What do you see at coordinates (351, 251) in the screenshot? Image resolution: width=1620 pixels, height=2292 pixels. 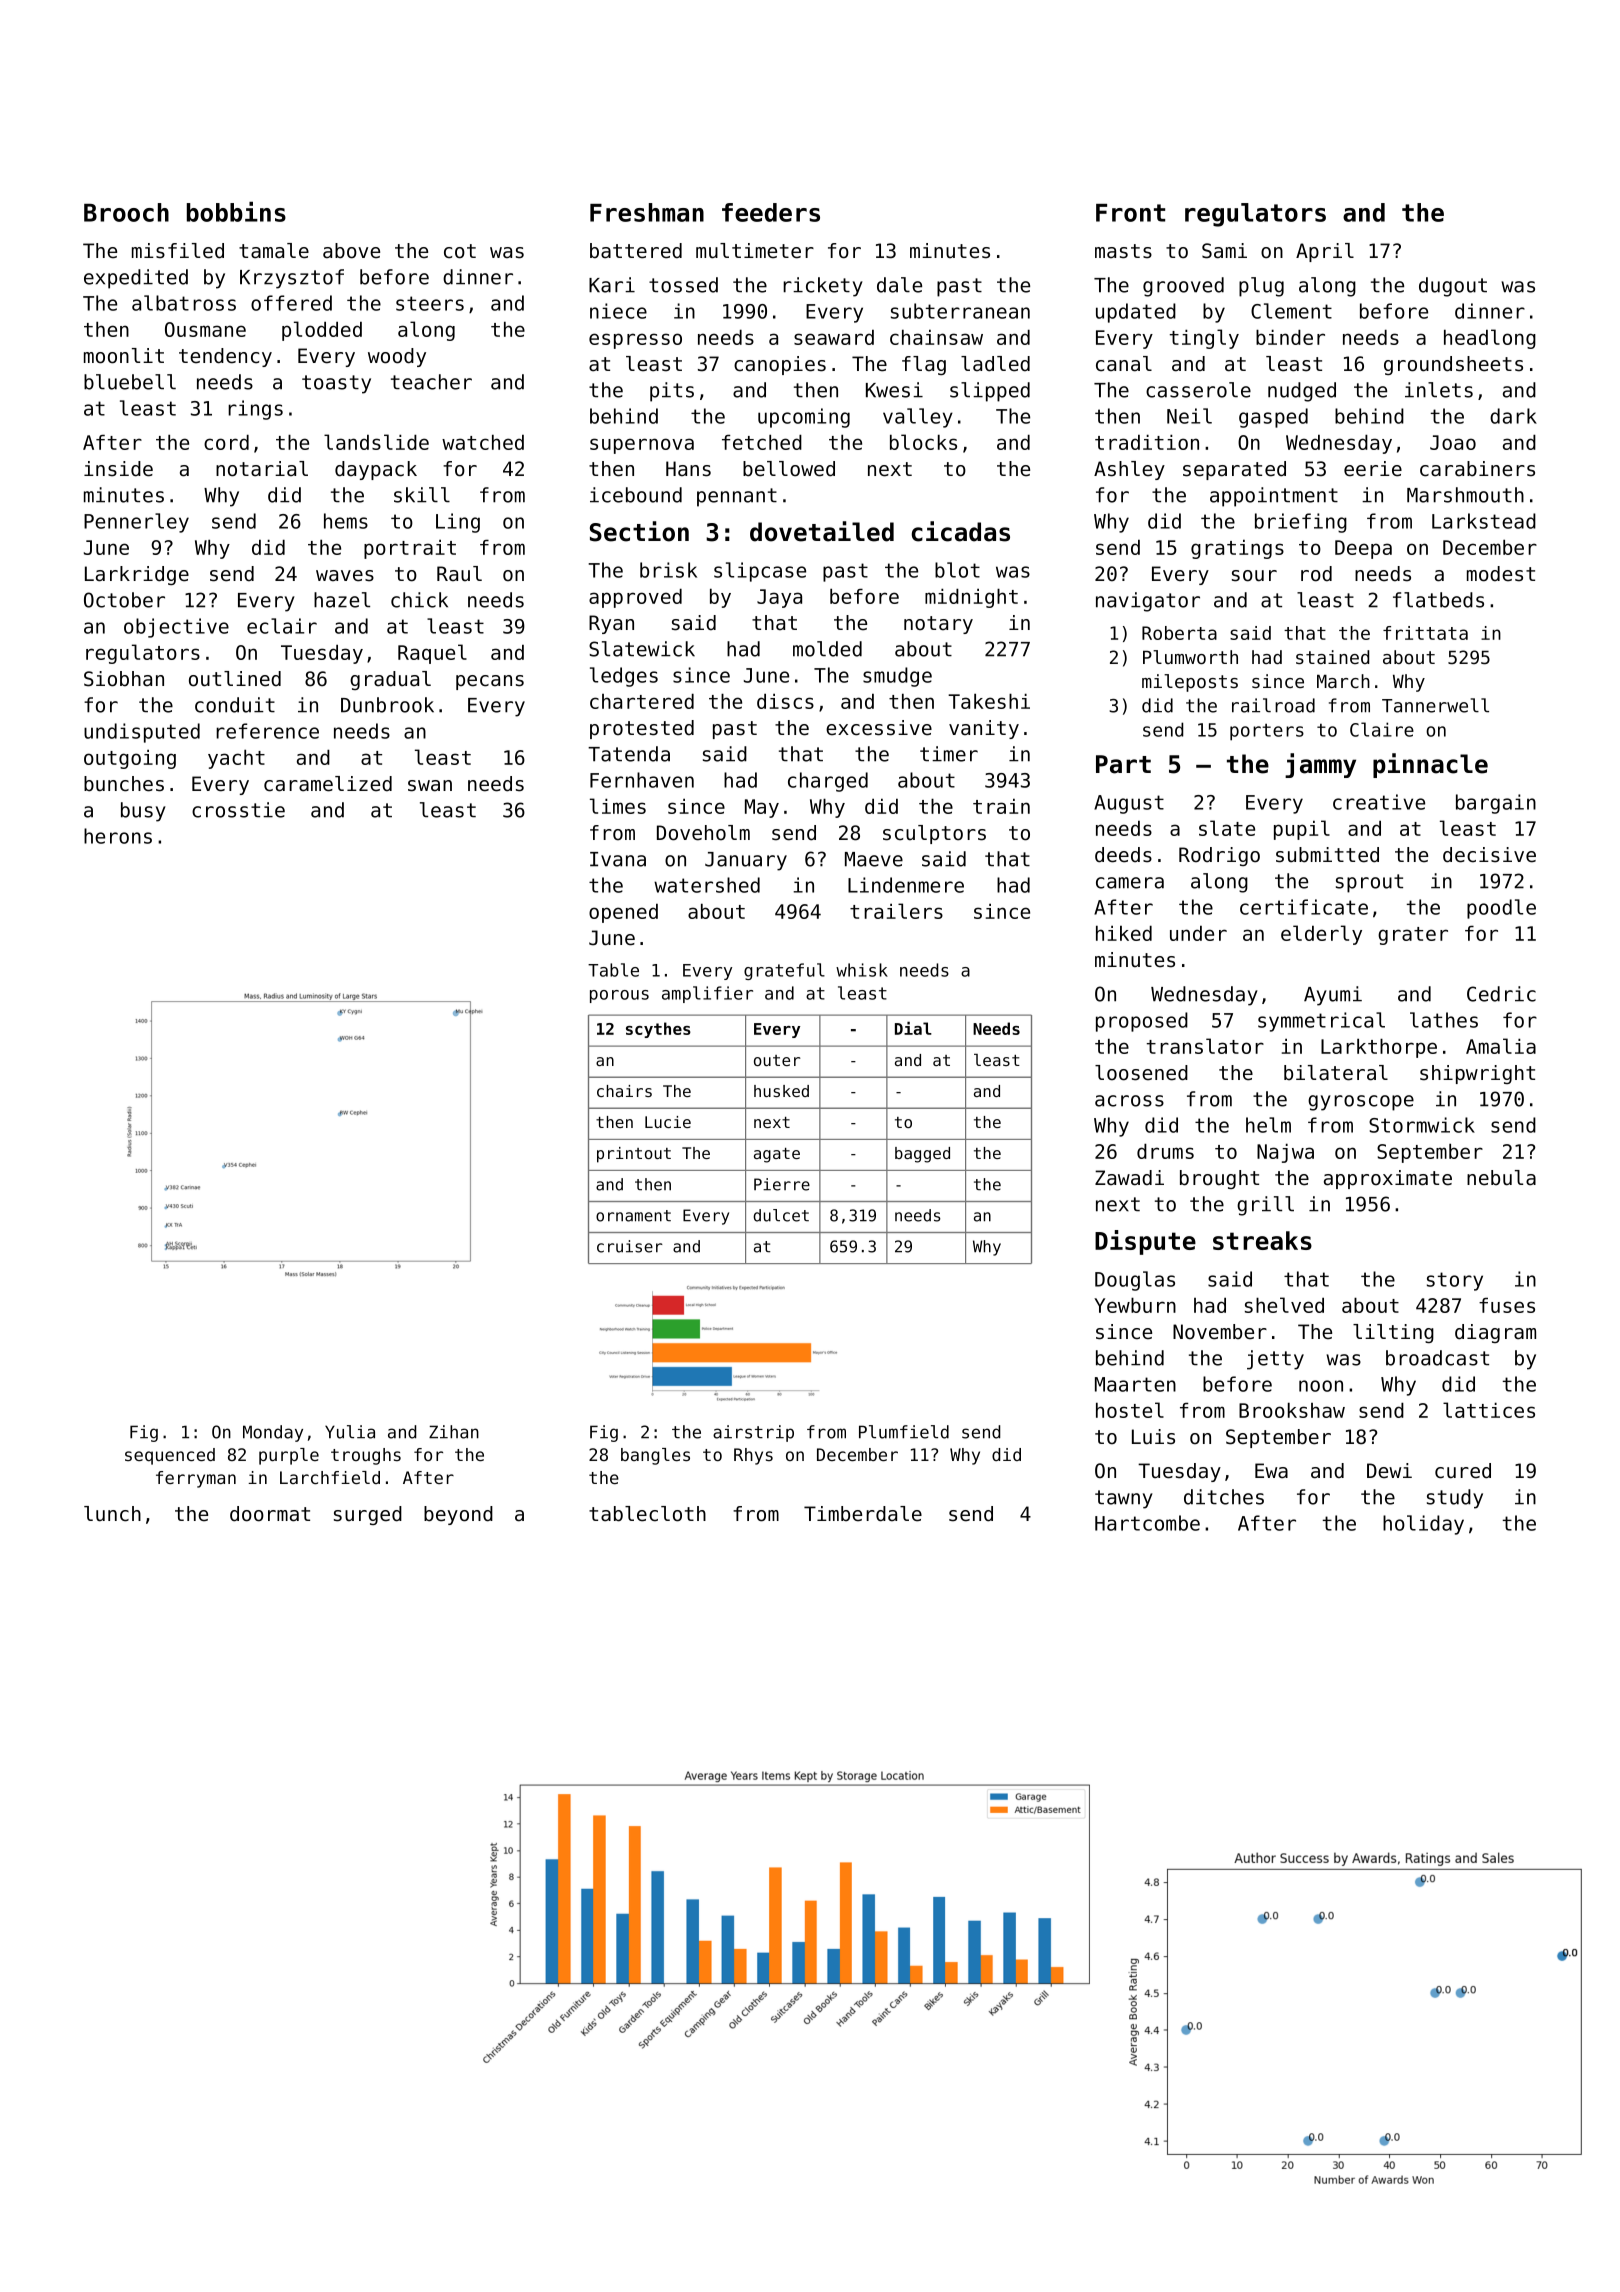 I see `above` at bounding box center [351, 251].
